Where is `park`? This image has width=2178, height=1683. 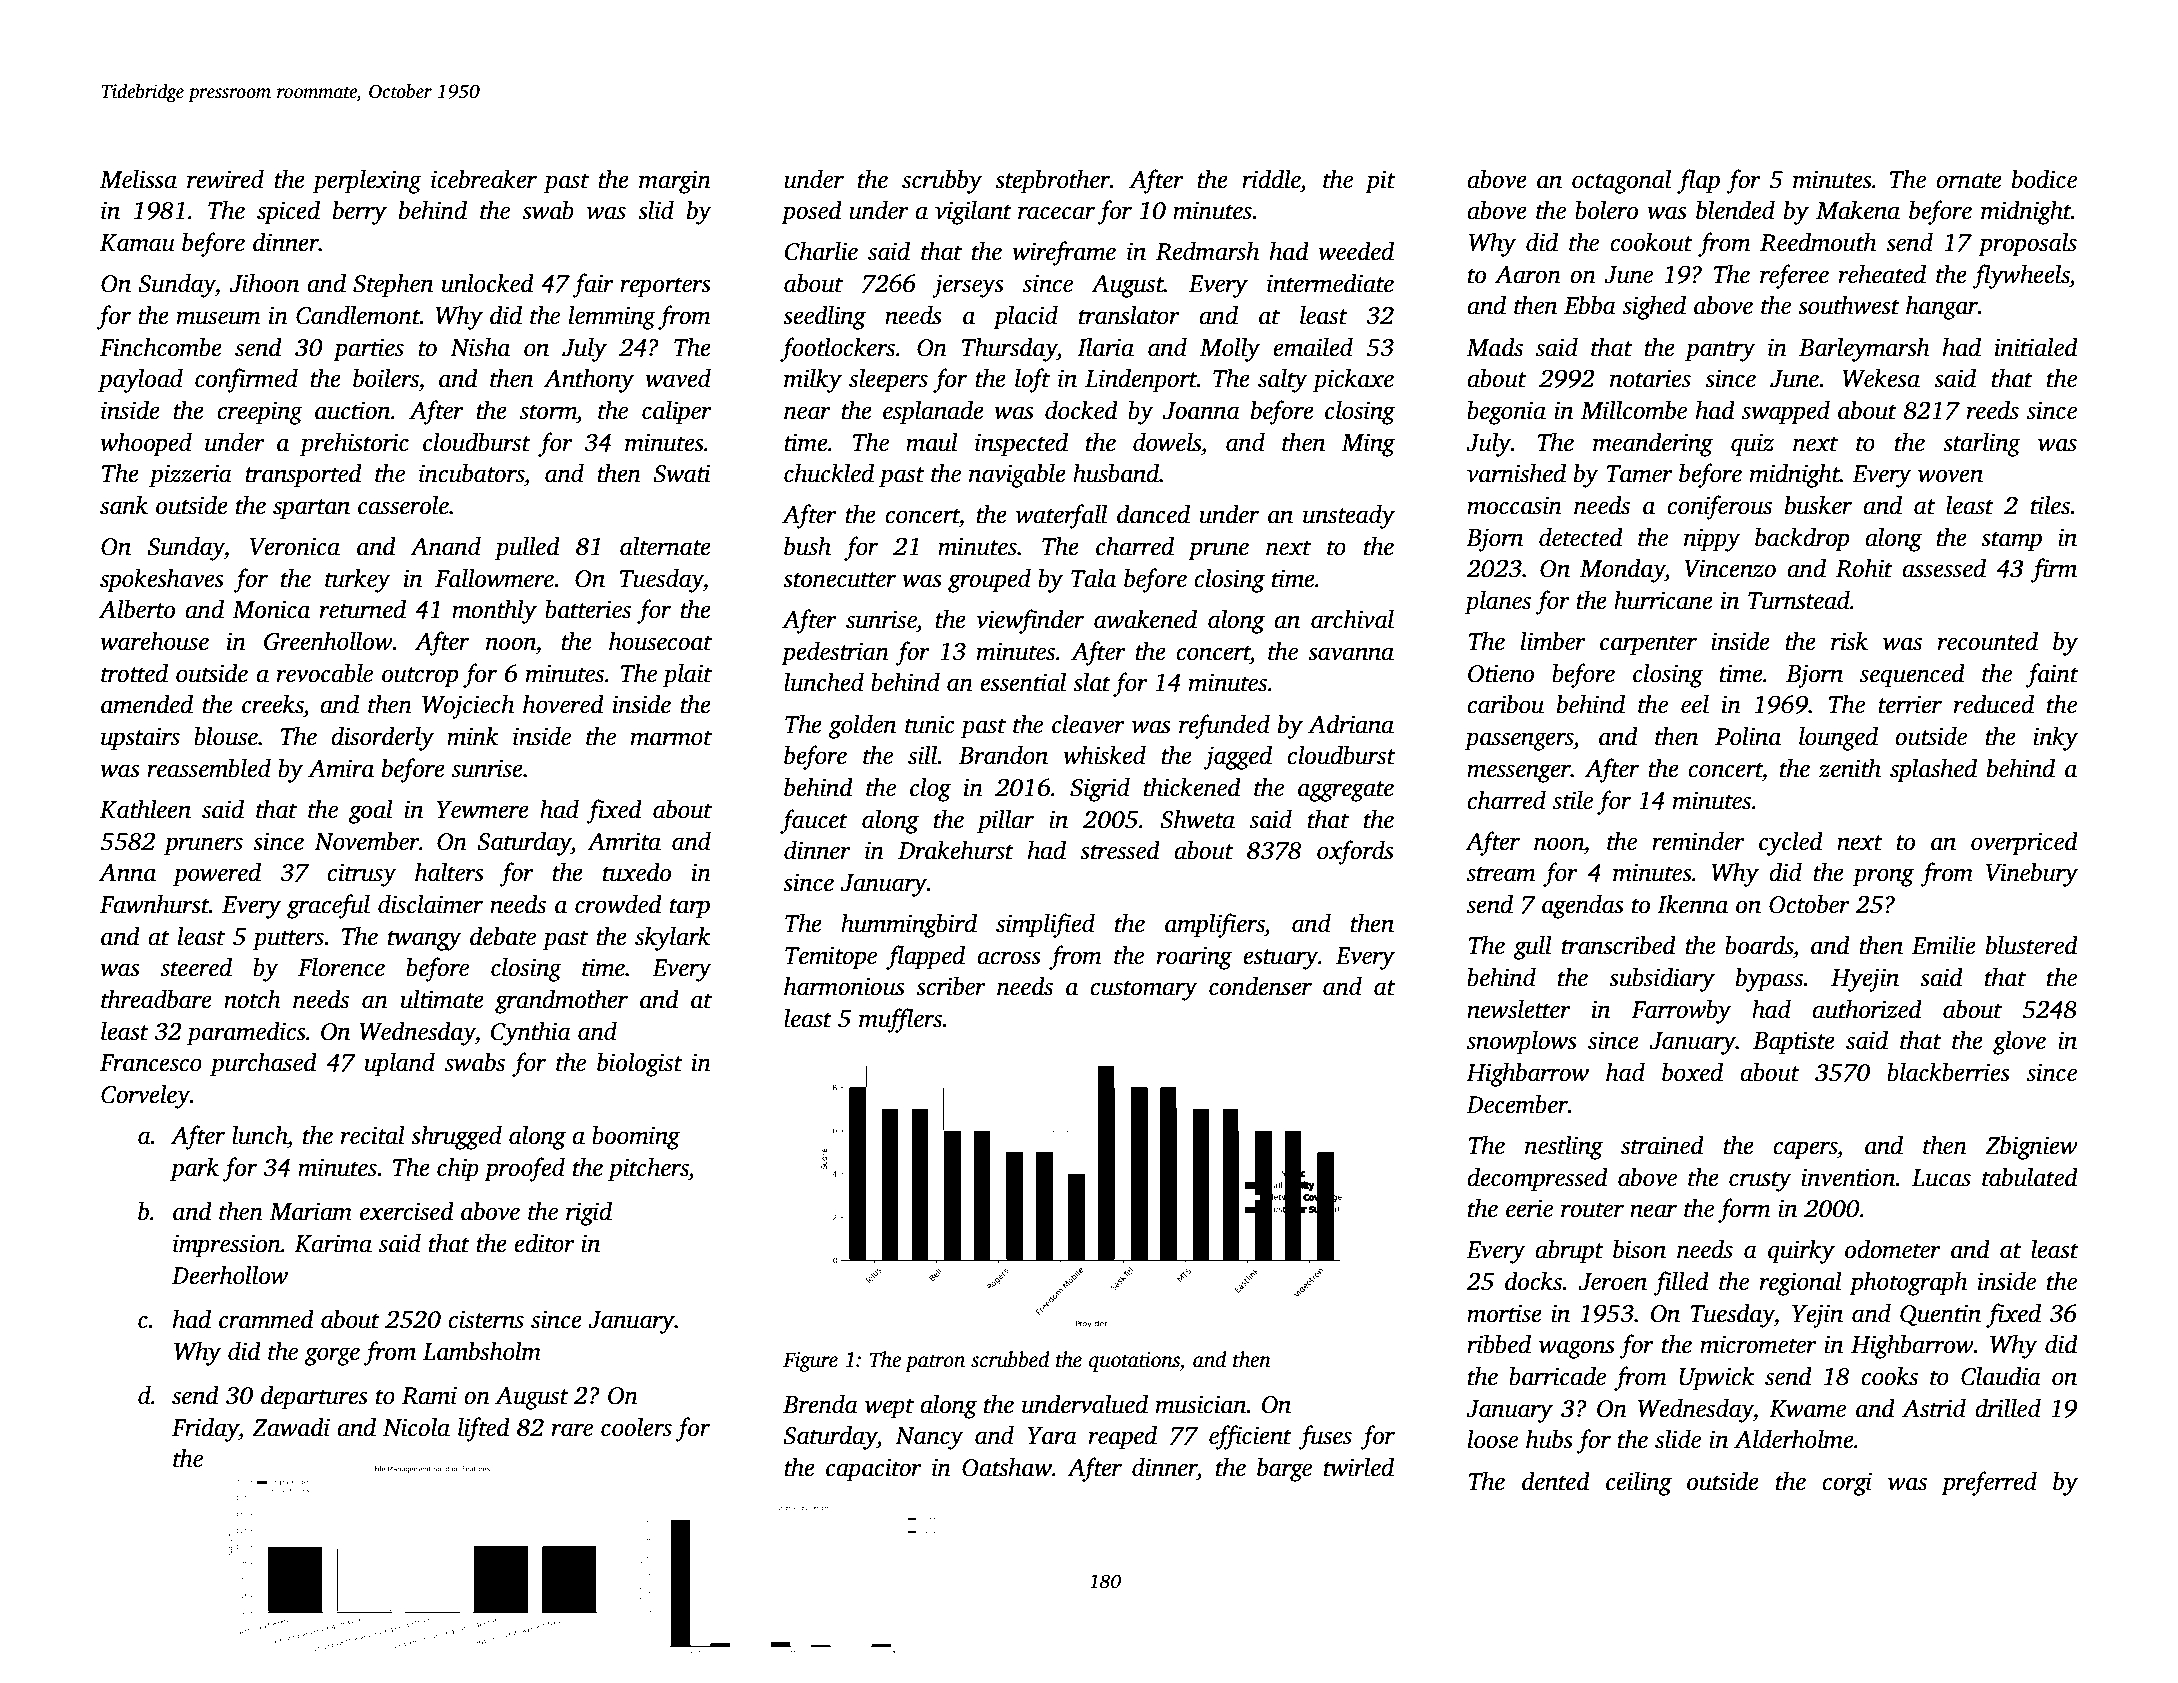 park is located at coordinates (194, 1169).
